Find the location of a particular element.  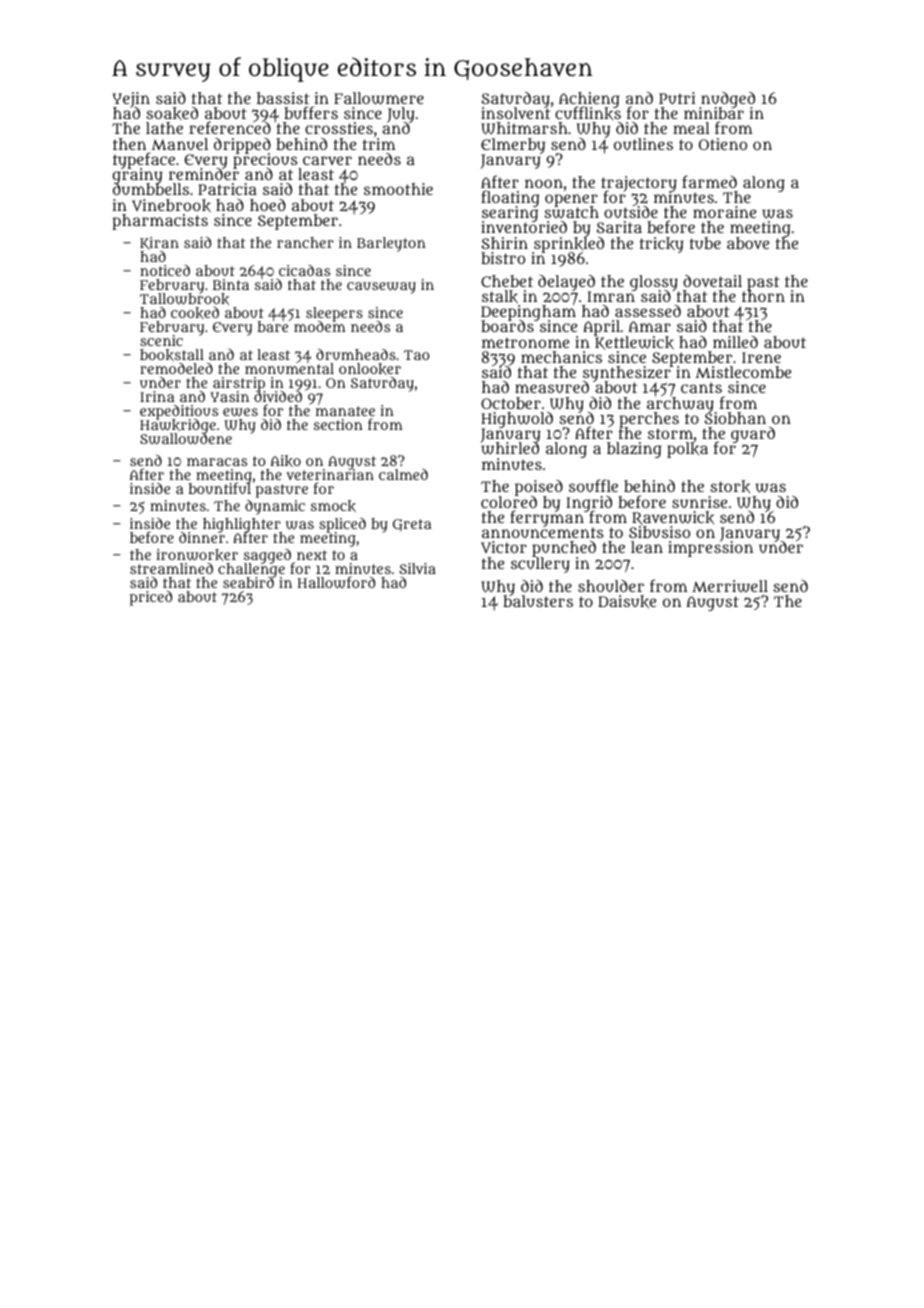

milled is located at coordinates (735, 342).
